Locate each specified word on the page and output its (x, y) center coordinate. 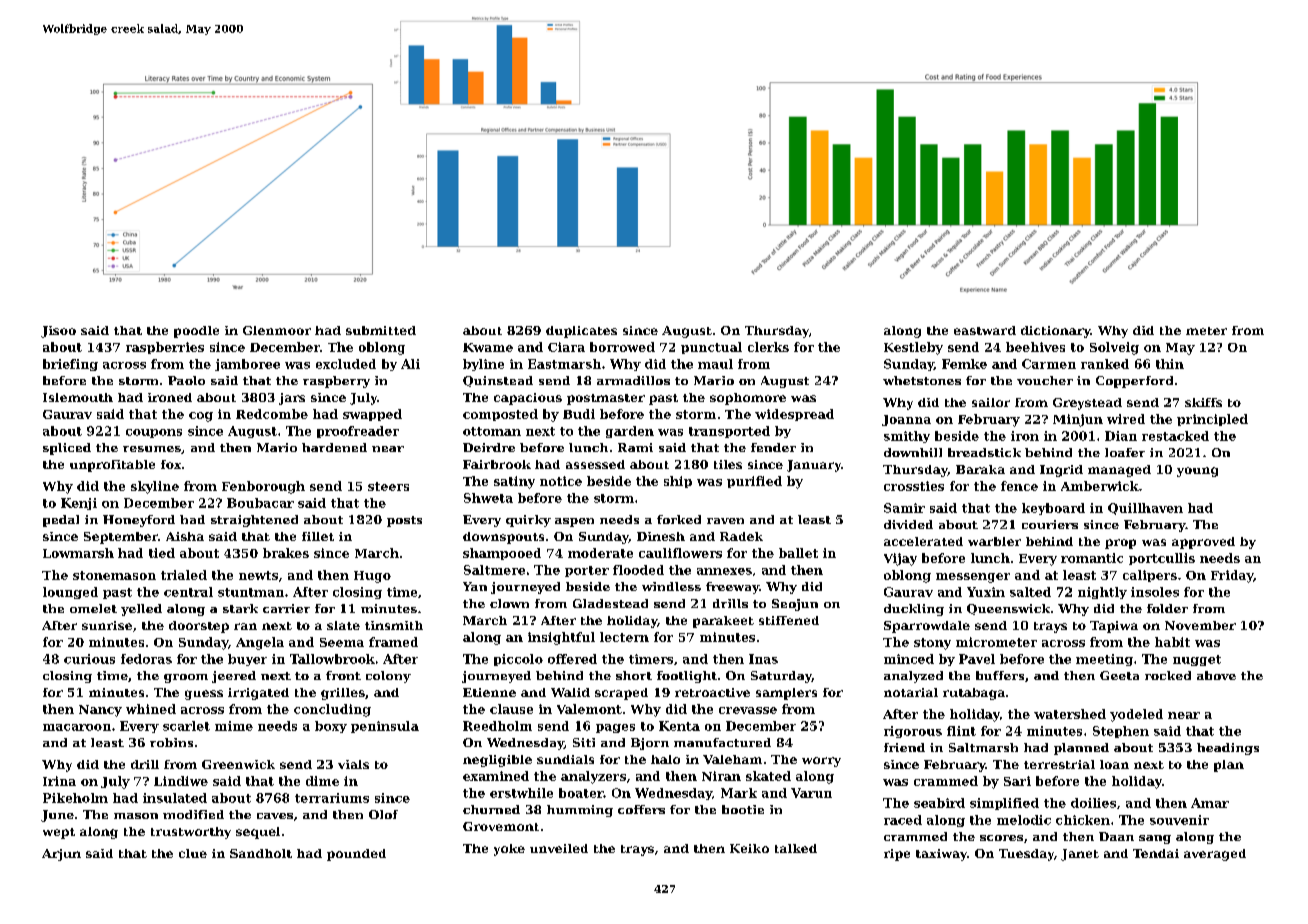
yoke (509, 850)
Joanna (906, 420)
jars (292, 399)
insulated (175, 798)
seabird (939, 803)
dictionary (1056, 332)
